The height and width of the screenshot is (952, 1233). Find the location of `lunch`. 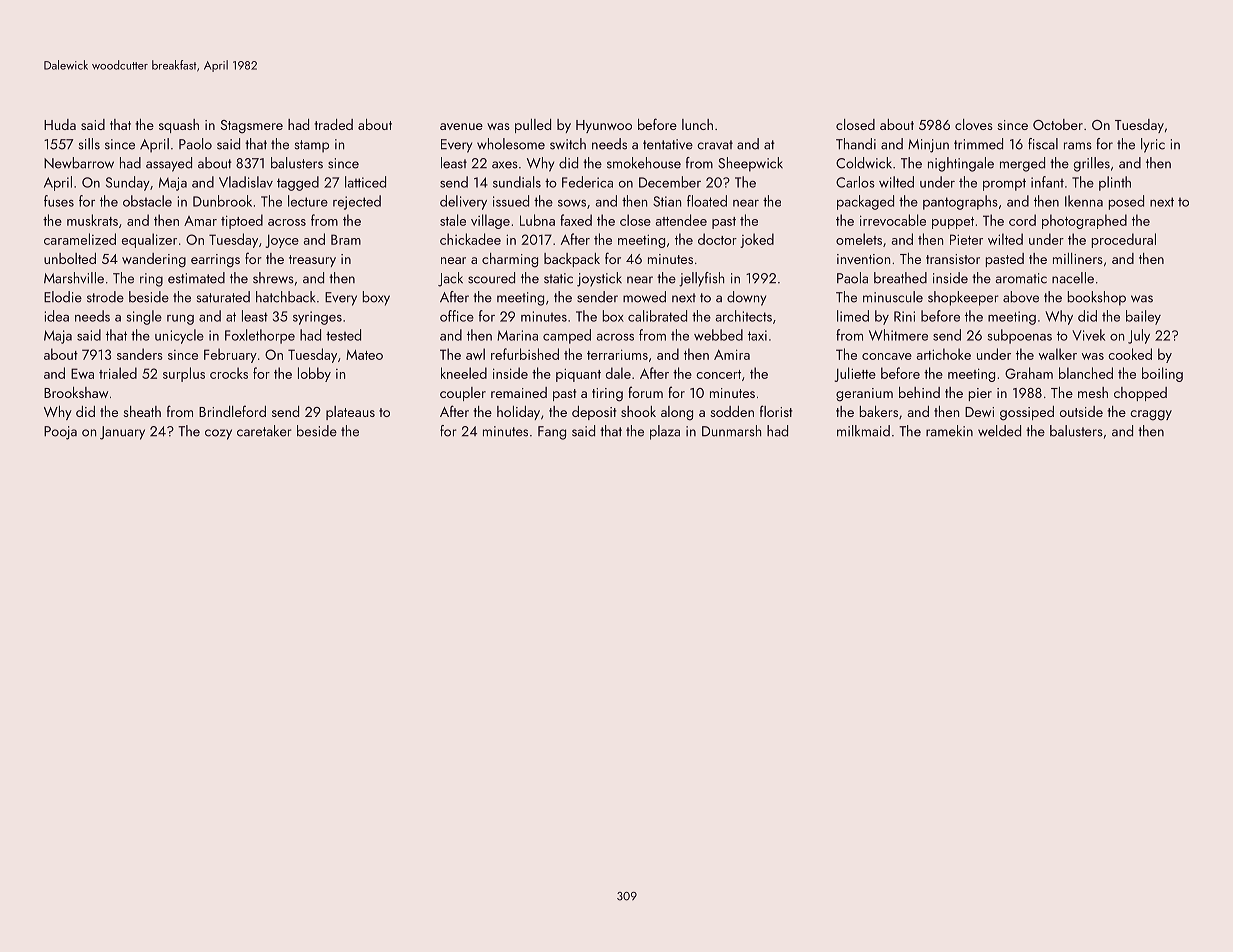

lunch is located at coordinates (697, 124).
